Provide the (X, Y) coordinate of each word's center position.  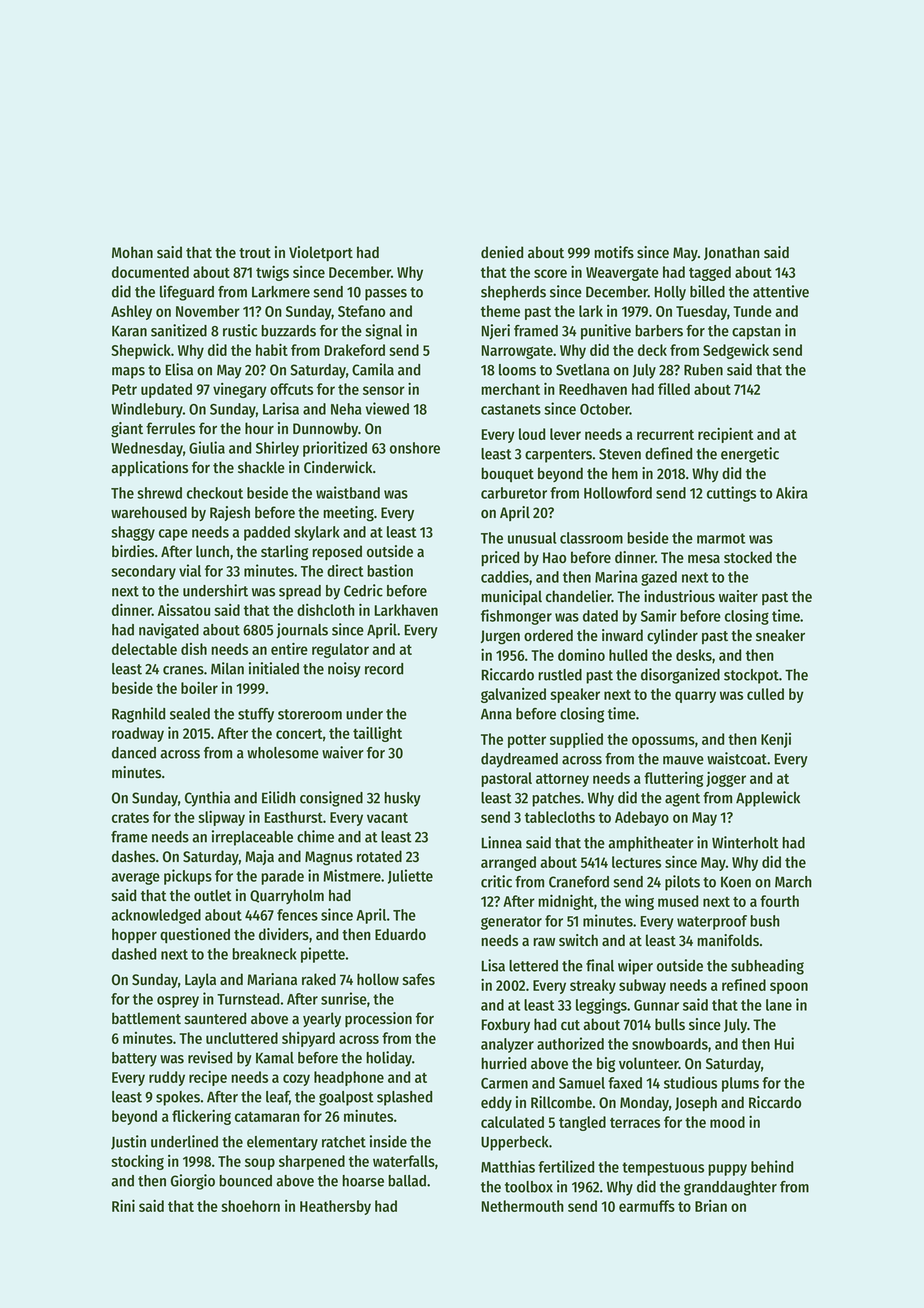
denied (502, 252)
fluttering (673, 779)
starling (284, 553)
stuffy (256, 715)
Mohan (132, 252)
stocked (748, 557)
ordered (548, 635)
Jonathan (732, 253)
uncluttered (242, 1038)
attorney (562, 780)
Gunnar (656, 1005)
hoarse (363, 1181)
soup (260, 1164)
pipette (323, 955)
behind (772, 1166)
